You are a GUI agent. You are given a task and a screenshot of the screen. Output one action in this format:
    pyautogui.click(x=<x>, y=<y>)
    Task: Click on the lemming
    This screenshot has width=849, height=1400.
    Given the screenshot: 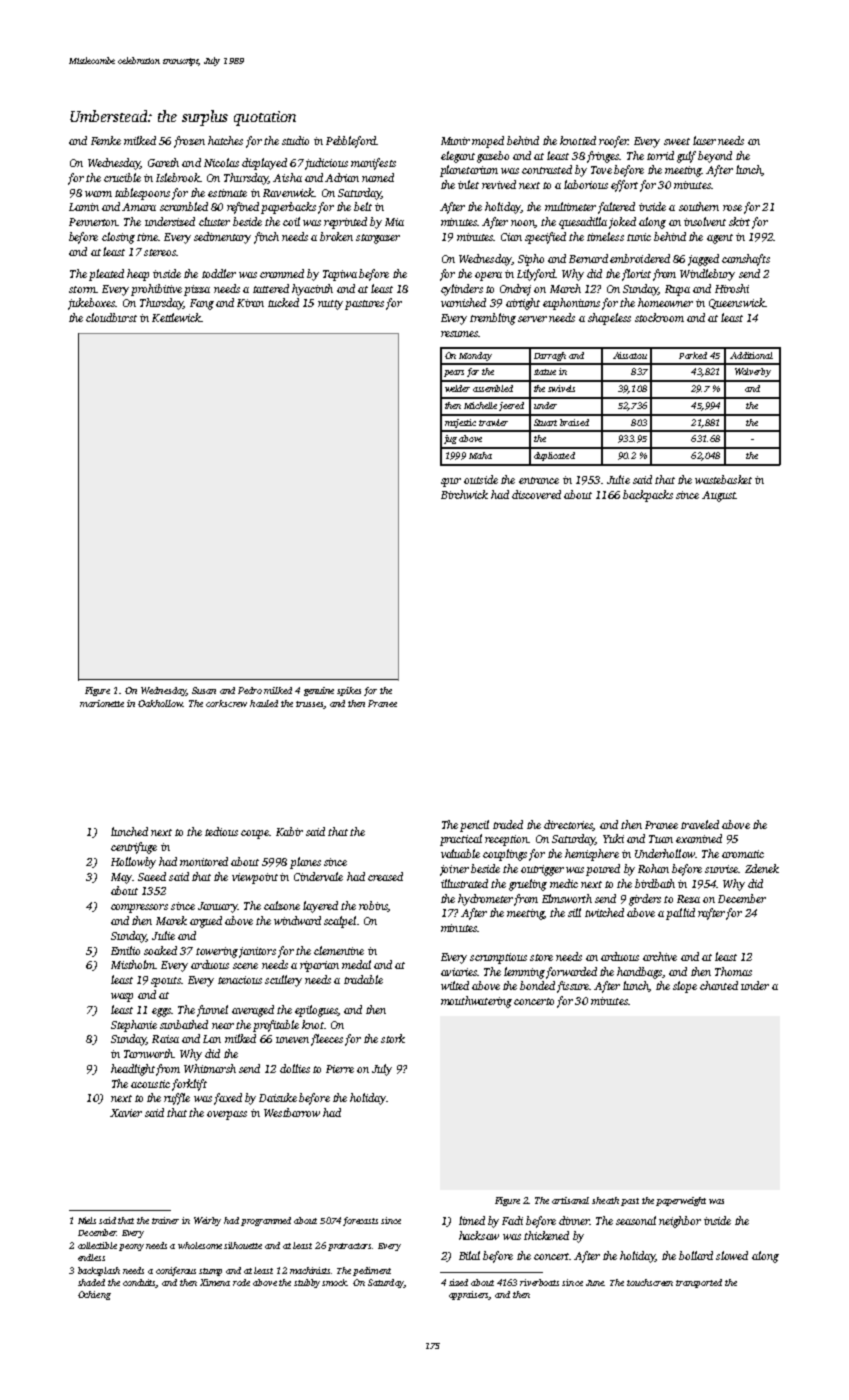 What is the action you would take?
    pyautogui.click(x=524, y=973)
